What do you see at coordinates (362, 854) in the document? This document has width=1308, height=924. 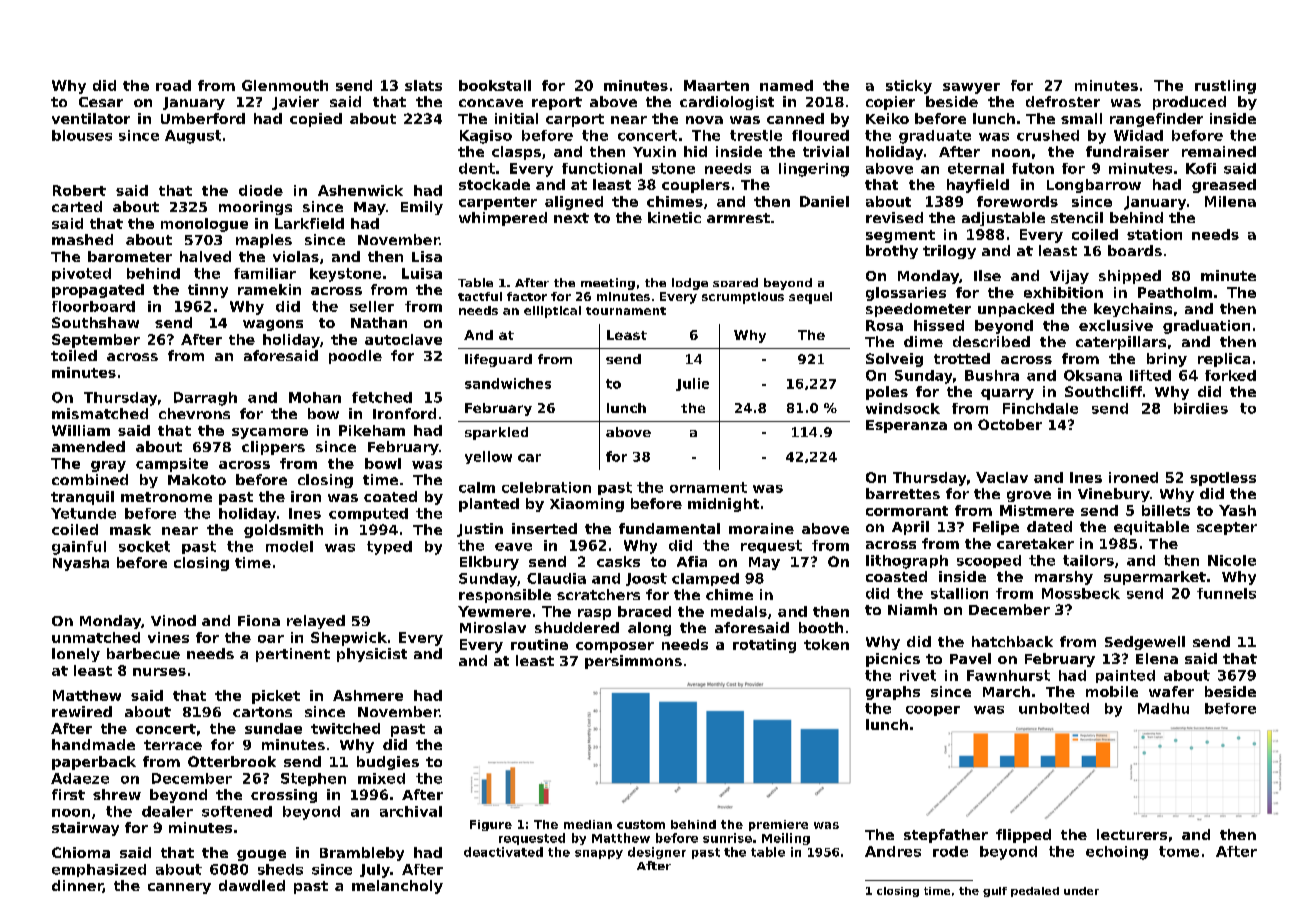 I see `Brambleby` at bounding box center [362, 854].
